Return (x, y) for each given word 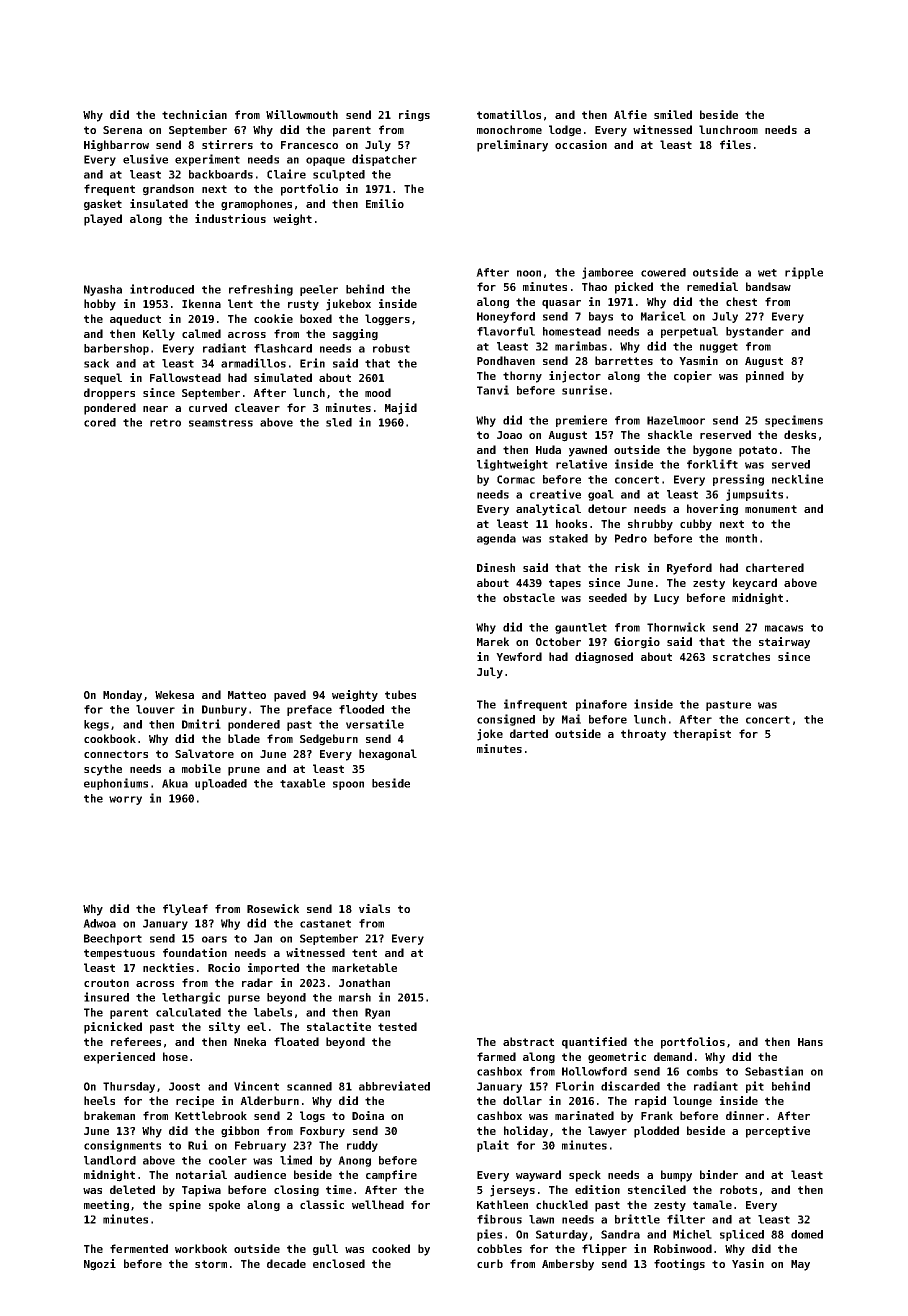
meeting (106, 1206)
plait (493, 1146)
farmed (496, 1056)
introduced (162, 289)
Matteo (247, 695)
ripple (804, 273)
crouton (106, 983)
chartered (775, 567)
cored (100, 422)
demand (673, 1056)
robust (391, 348)
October (558, 641)
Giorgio (637, 643)
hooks (571, 523)
